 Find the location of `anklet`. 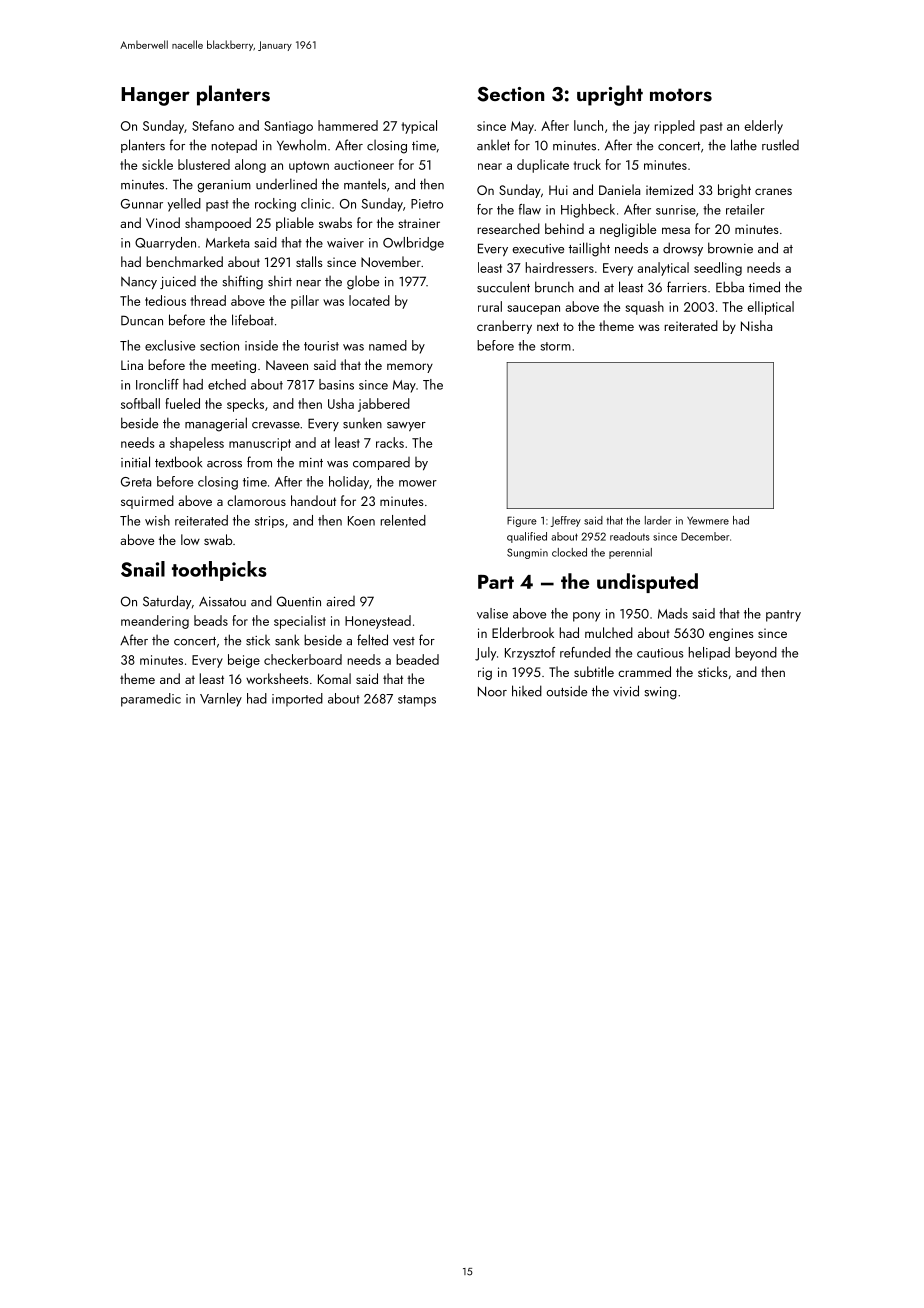

anklet is located at coordinates (493, 145).
